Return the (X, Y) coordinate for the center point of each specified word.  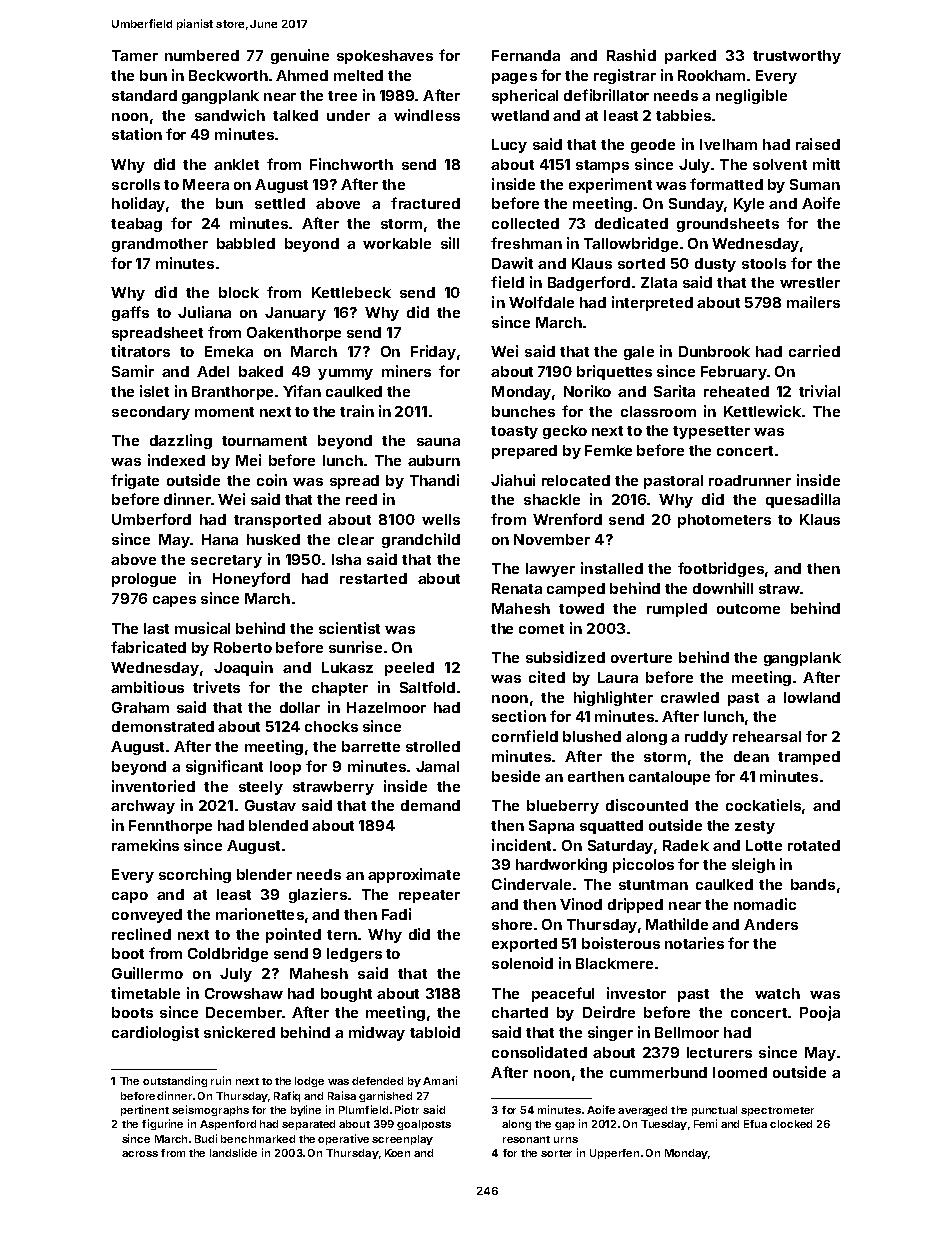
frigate (135, 481)
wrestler (810, 282)
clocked (791, 1124)
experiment (610, 185)
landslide (233, 1152)
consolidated (539, 1052)
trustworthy (797, 57)
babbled (246, 243)
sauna (438, 442)
